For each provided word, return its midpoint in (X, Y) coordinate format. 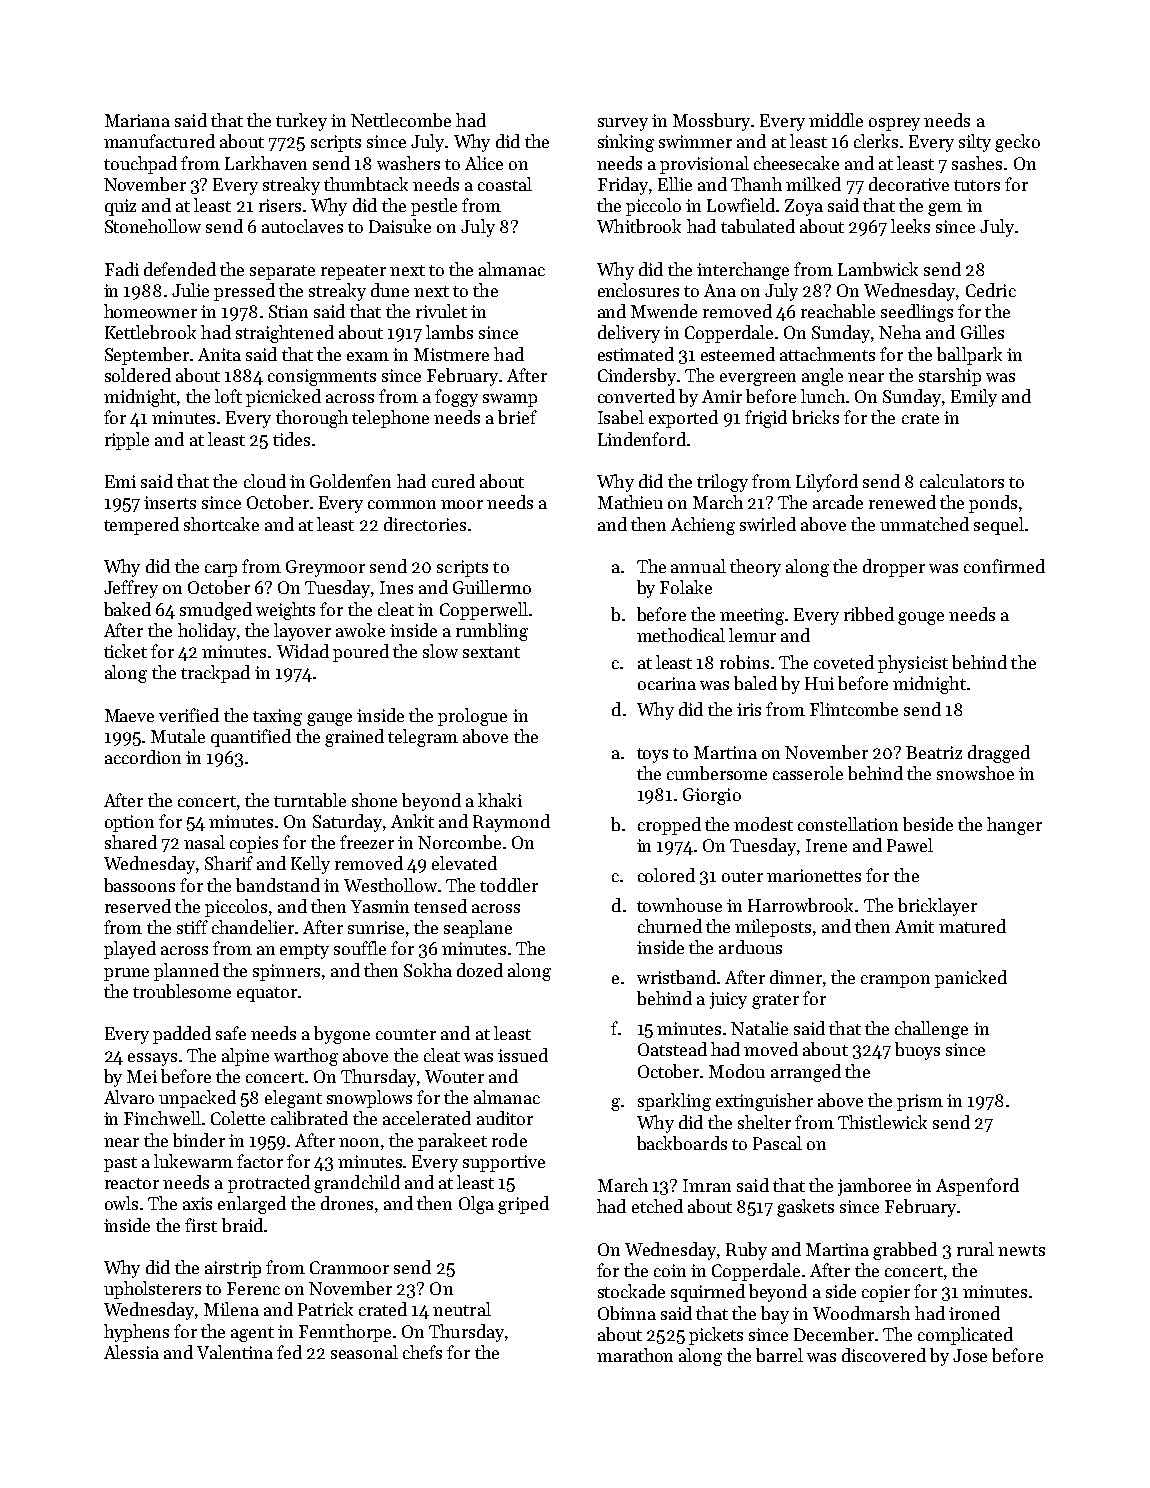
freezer (367, 842)
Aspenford (977, 1187)
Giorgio (712, 796)
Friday (623, 186)
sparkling (674, 1102)
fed (289, 1352)
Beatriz (934, 752)
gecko (1017, 143)
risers (280, 205)
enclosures (638, 290)
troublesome (182, 991)
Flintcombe (854, 709)
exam (368, 356)
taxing (277, 717)
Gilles (982, 332)
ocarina (667, 683)
